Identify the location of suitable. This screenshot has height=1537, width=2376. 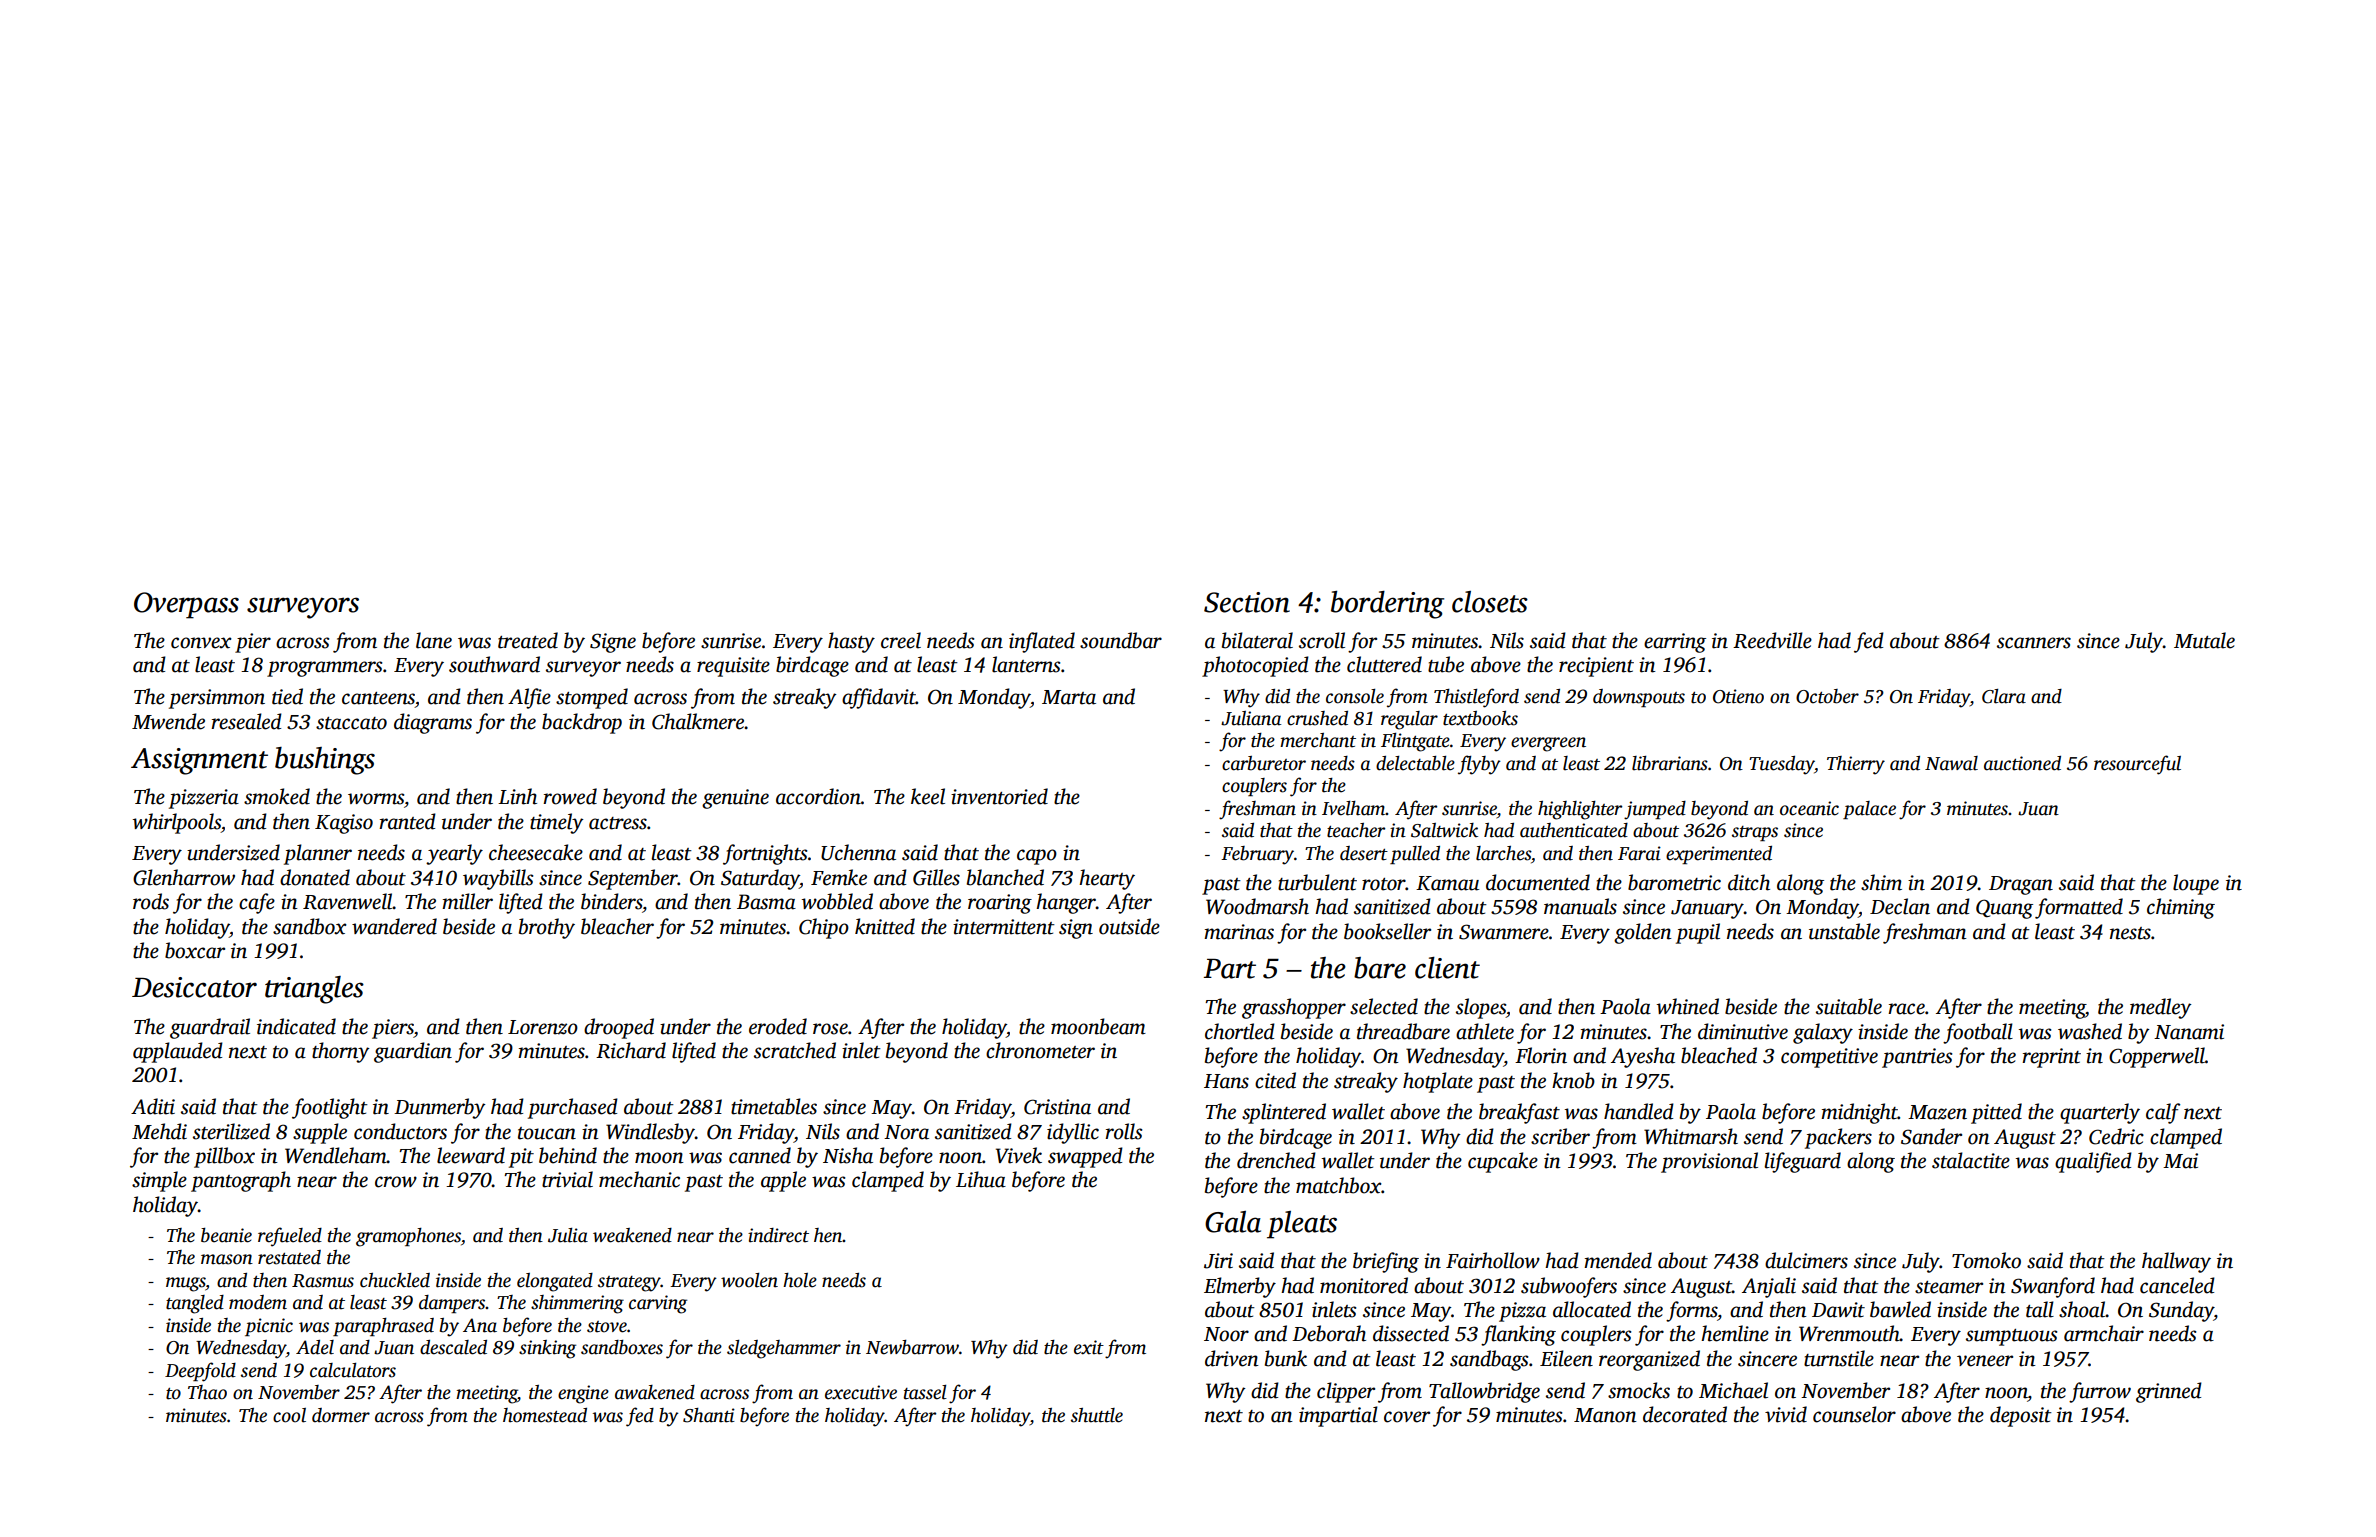
(1849, 1006).
